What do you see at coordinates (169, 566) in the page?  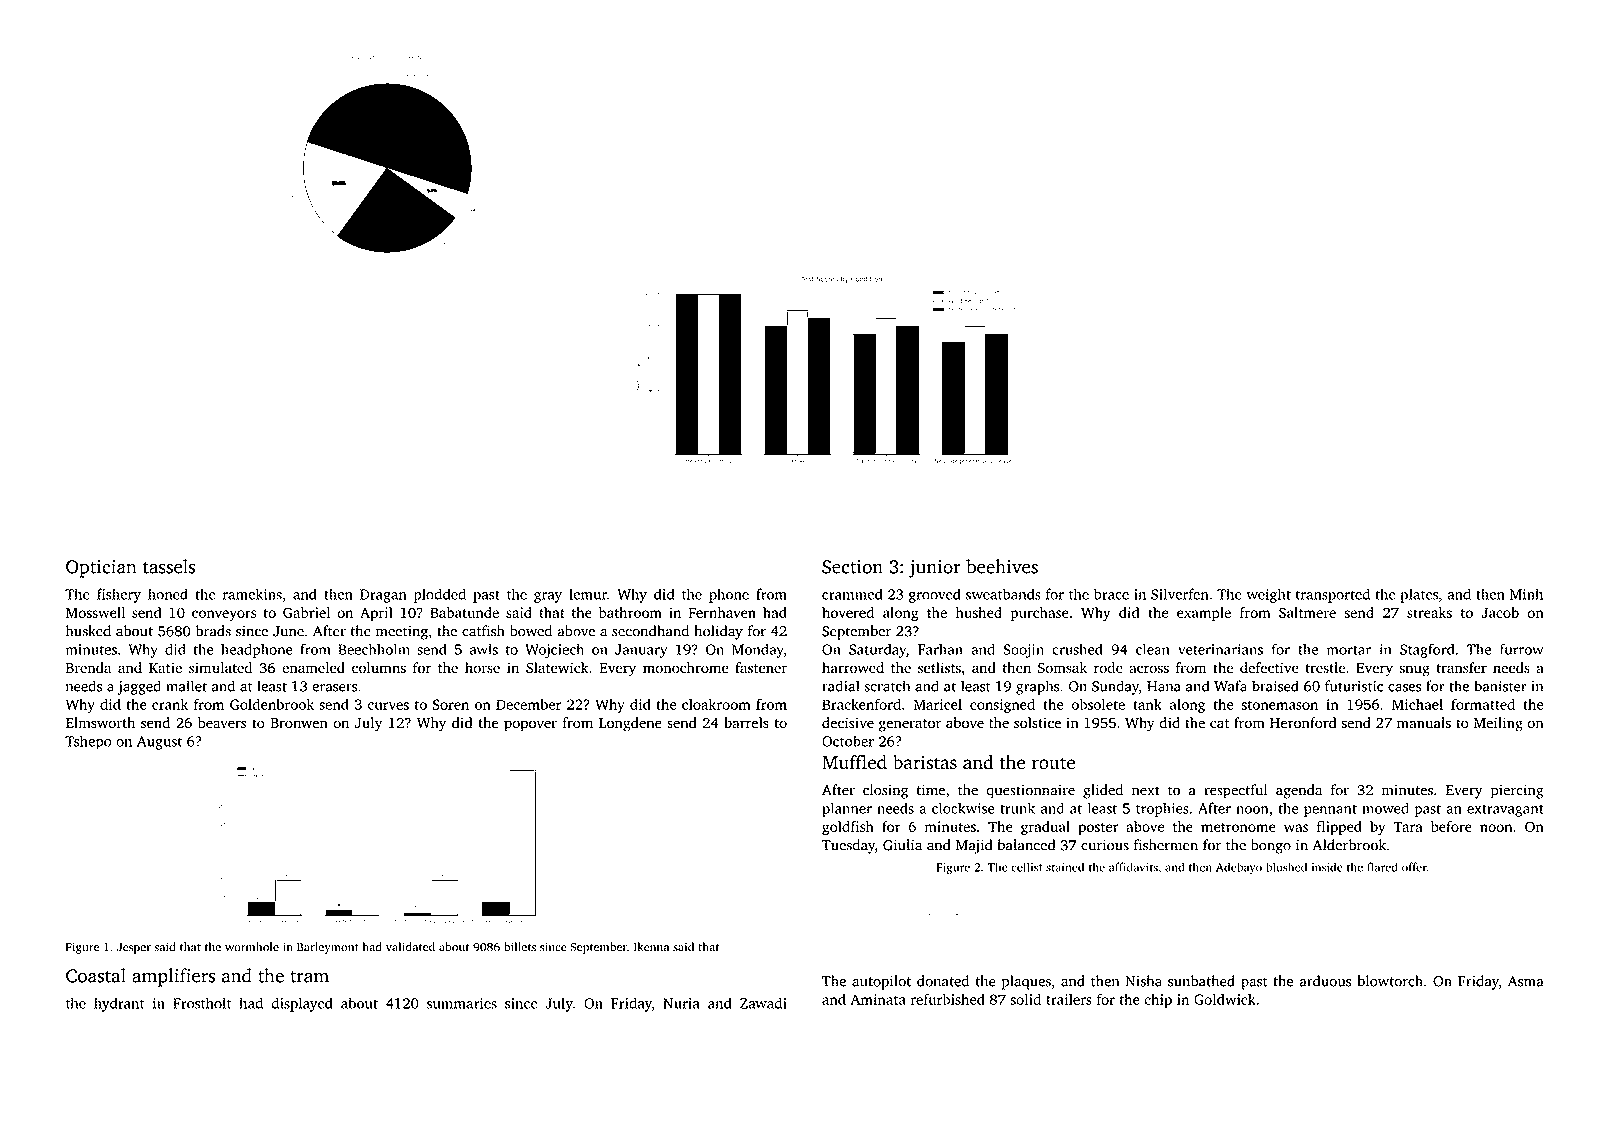 I see `tassels` at bounding box center [169, 566].
